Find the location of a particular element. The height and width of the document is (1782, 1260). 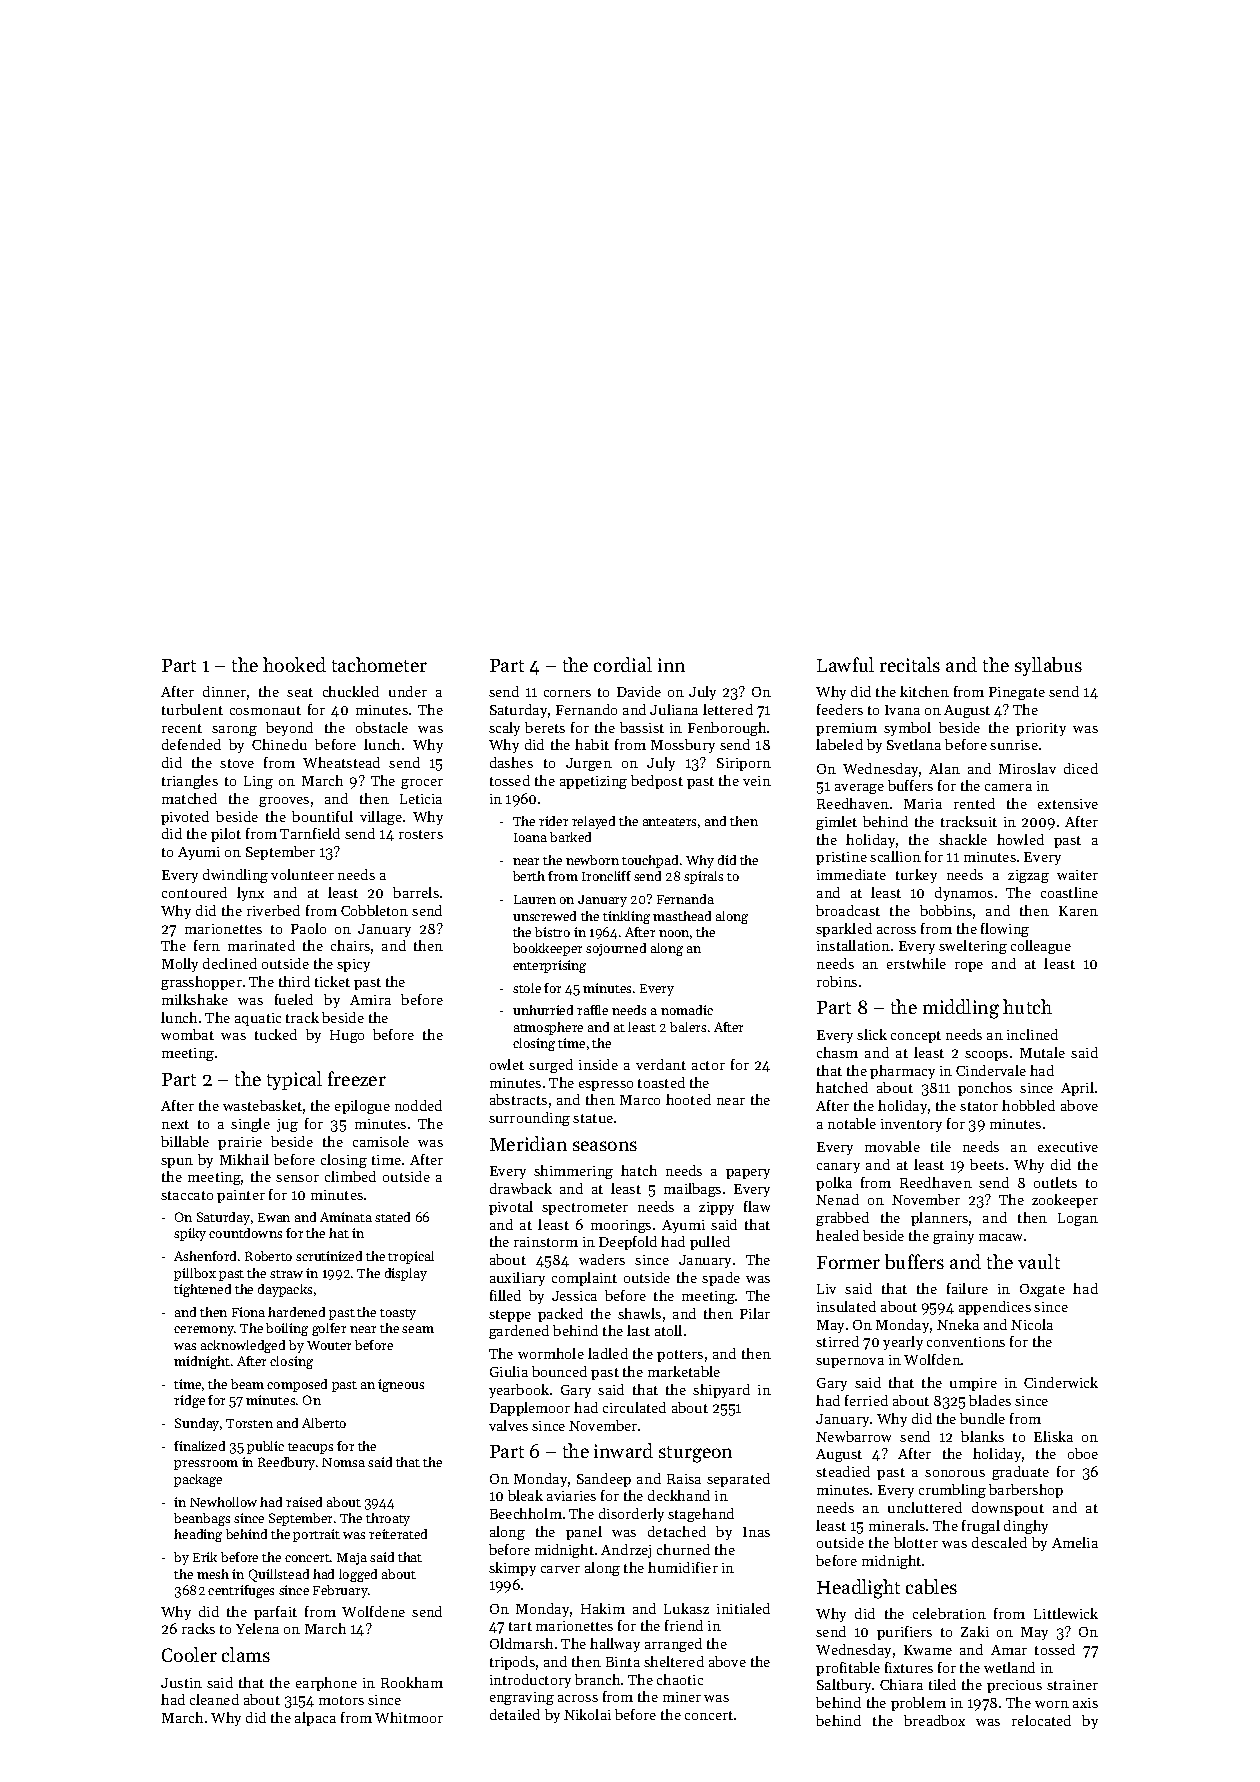

throaty is located at coordinates (388, 1519).
